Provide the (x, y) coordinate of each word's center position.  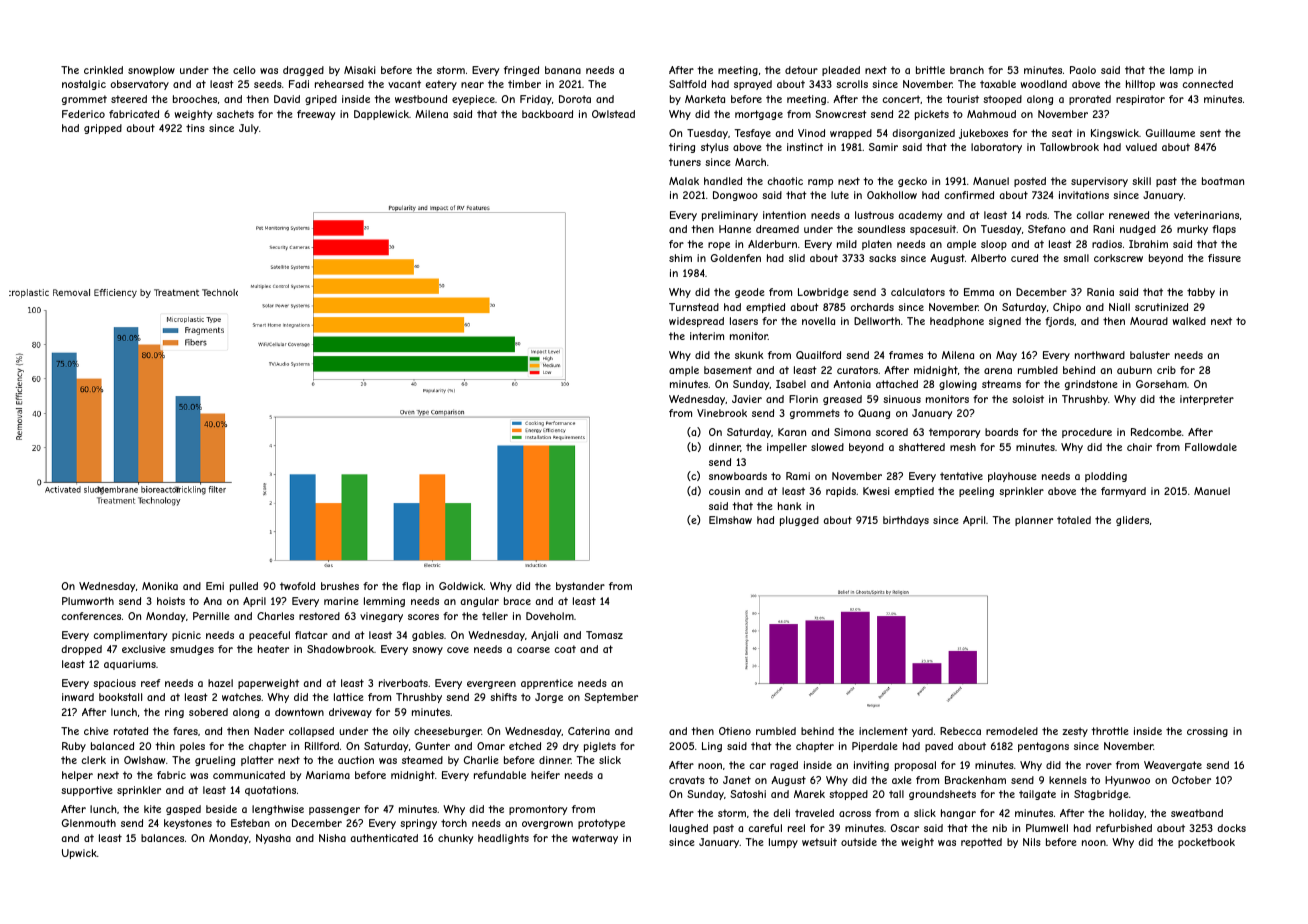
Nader (269, 731)
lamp (1181, 71)
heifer (545, 775)
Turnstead (694, 307)
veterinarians (1206, 215)
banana (563, 70)
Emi (215, 586)
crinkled (103, 70)
